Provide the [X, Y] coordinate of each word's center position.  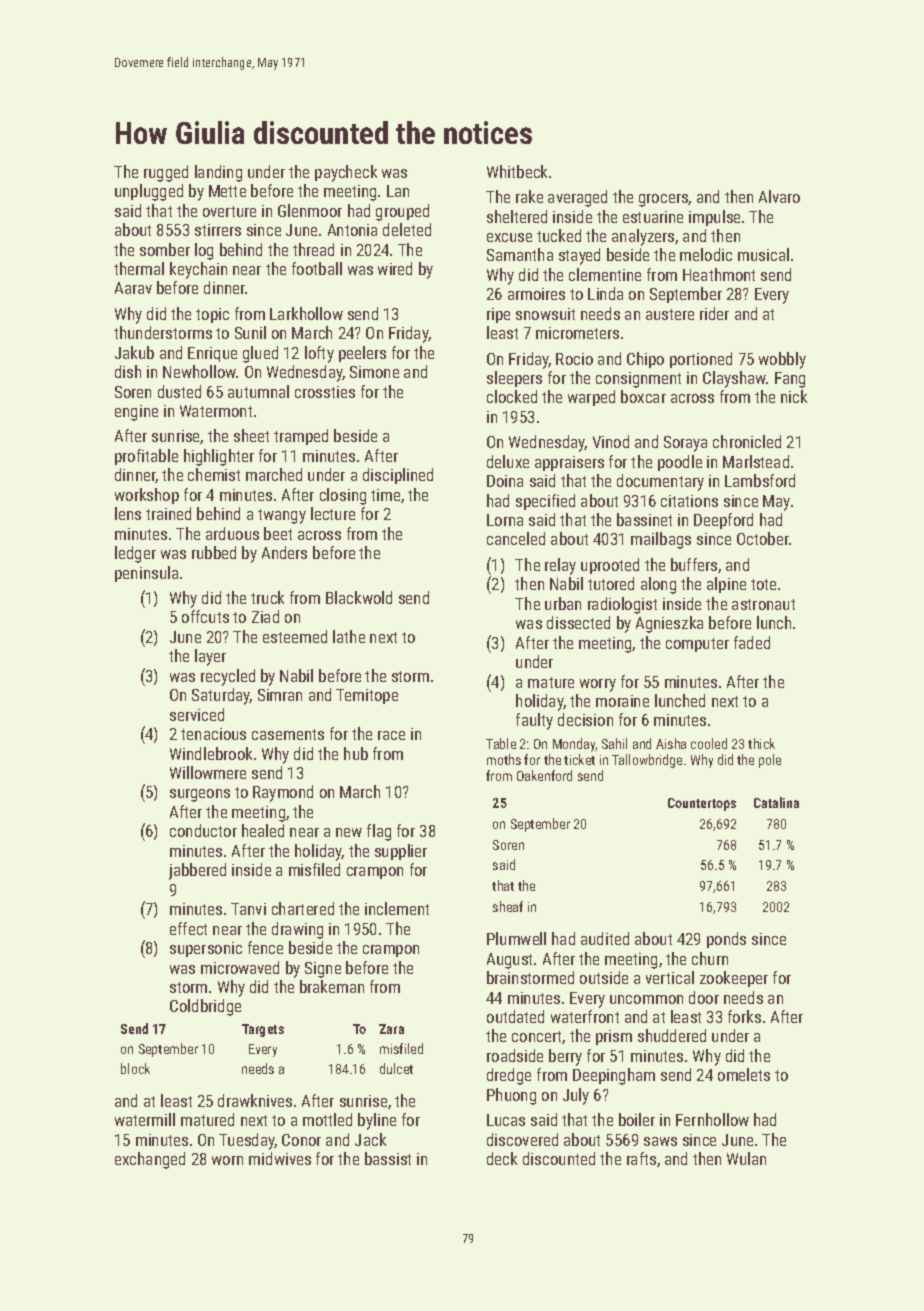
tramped [301, 437]
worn [227, 1160]
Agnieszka [669, 624]
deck [502, 1158]
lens [128, 513]
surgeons [200, 795]
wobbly [782, 360]
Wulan [746, 1158]
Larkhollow [306, 313]
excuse [509, 237]
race [391, 735]
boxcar [643, 396]
